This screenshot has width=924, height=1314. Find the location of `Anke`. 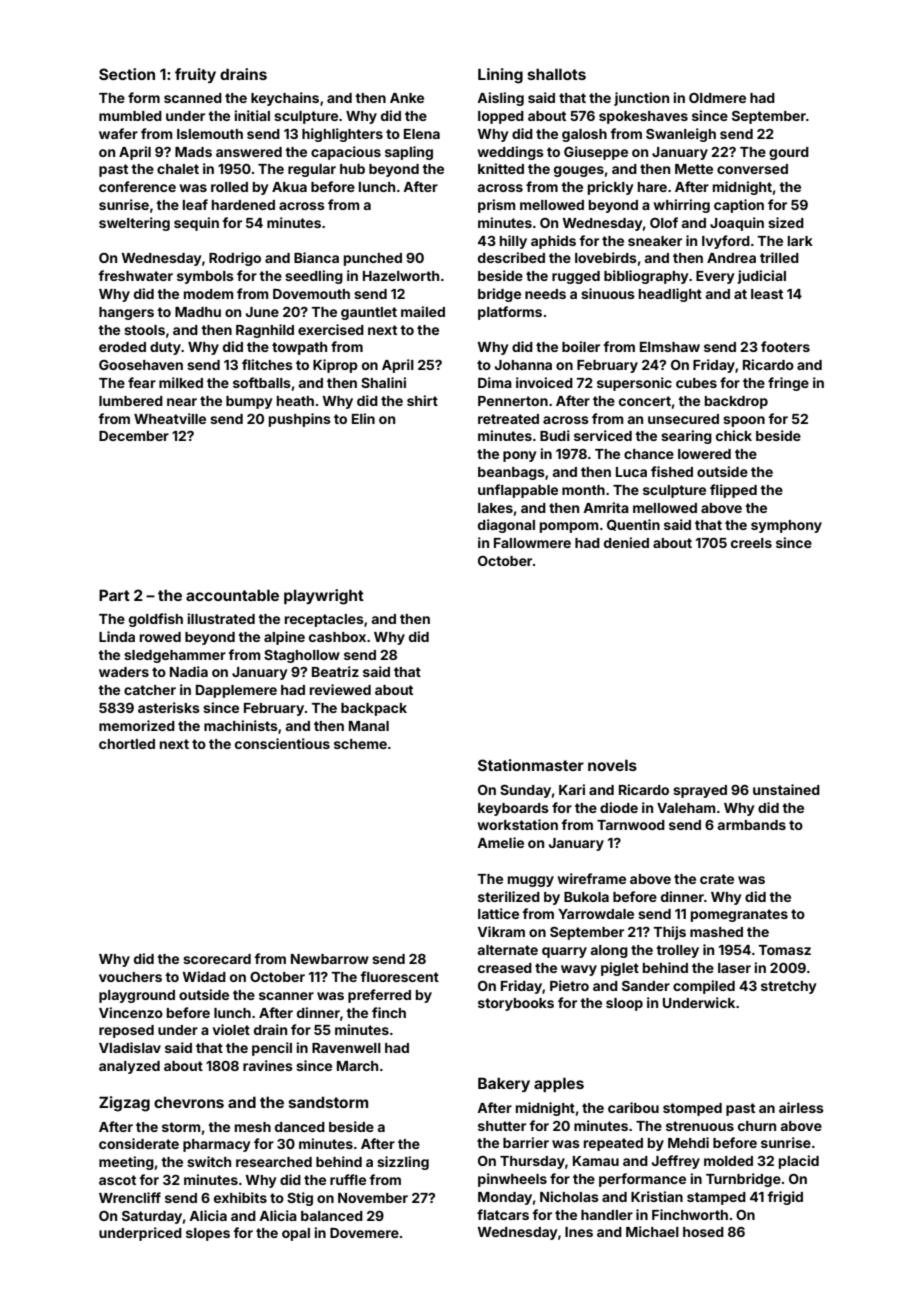

Anke is located at coordinates (407, 98).
